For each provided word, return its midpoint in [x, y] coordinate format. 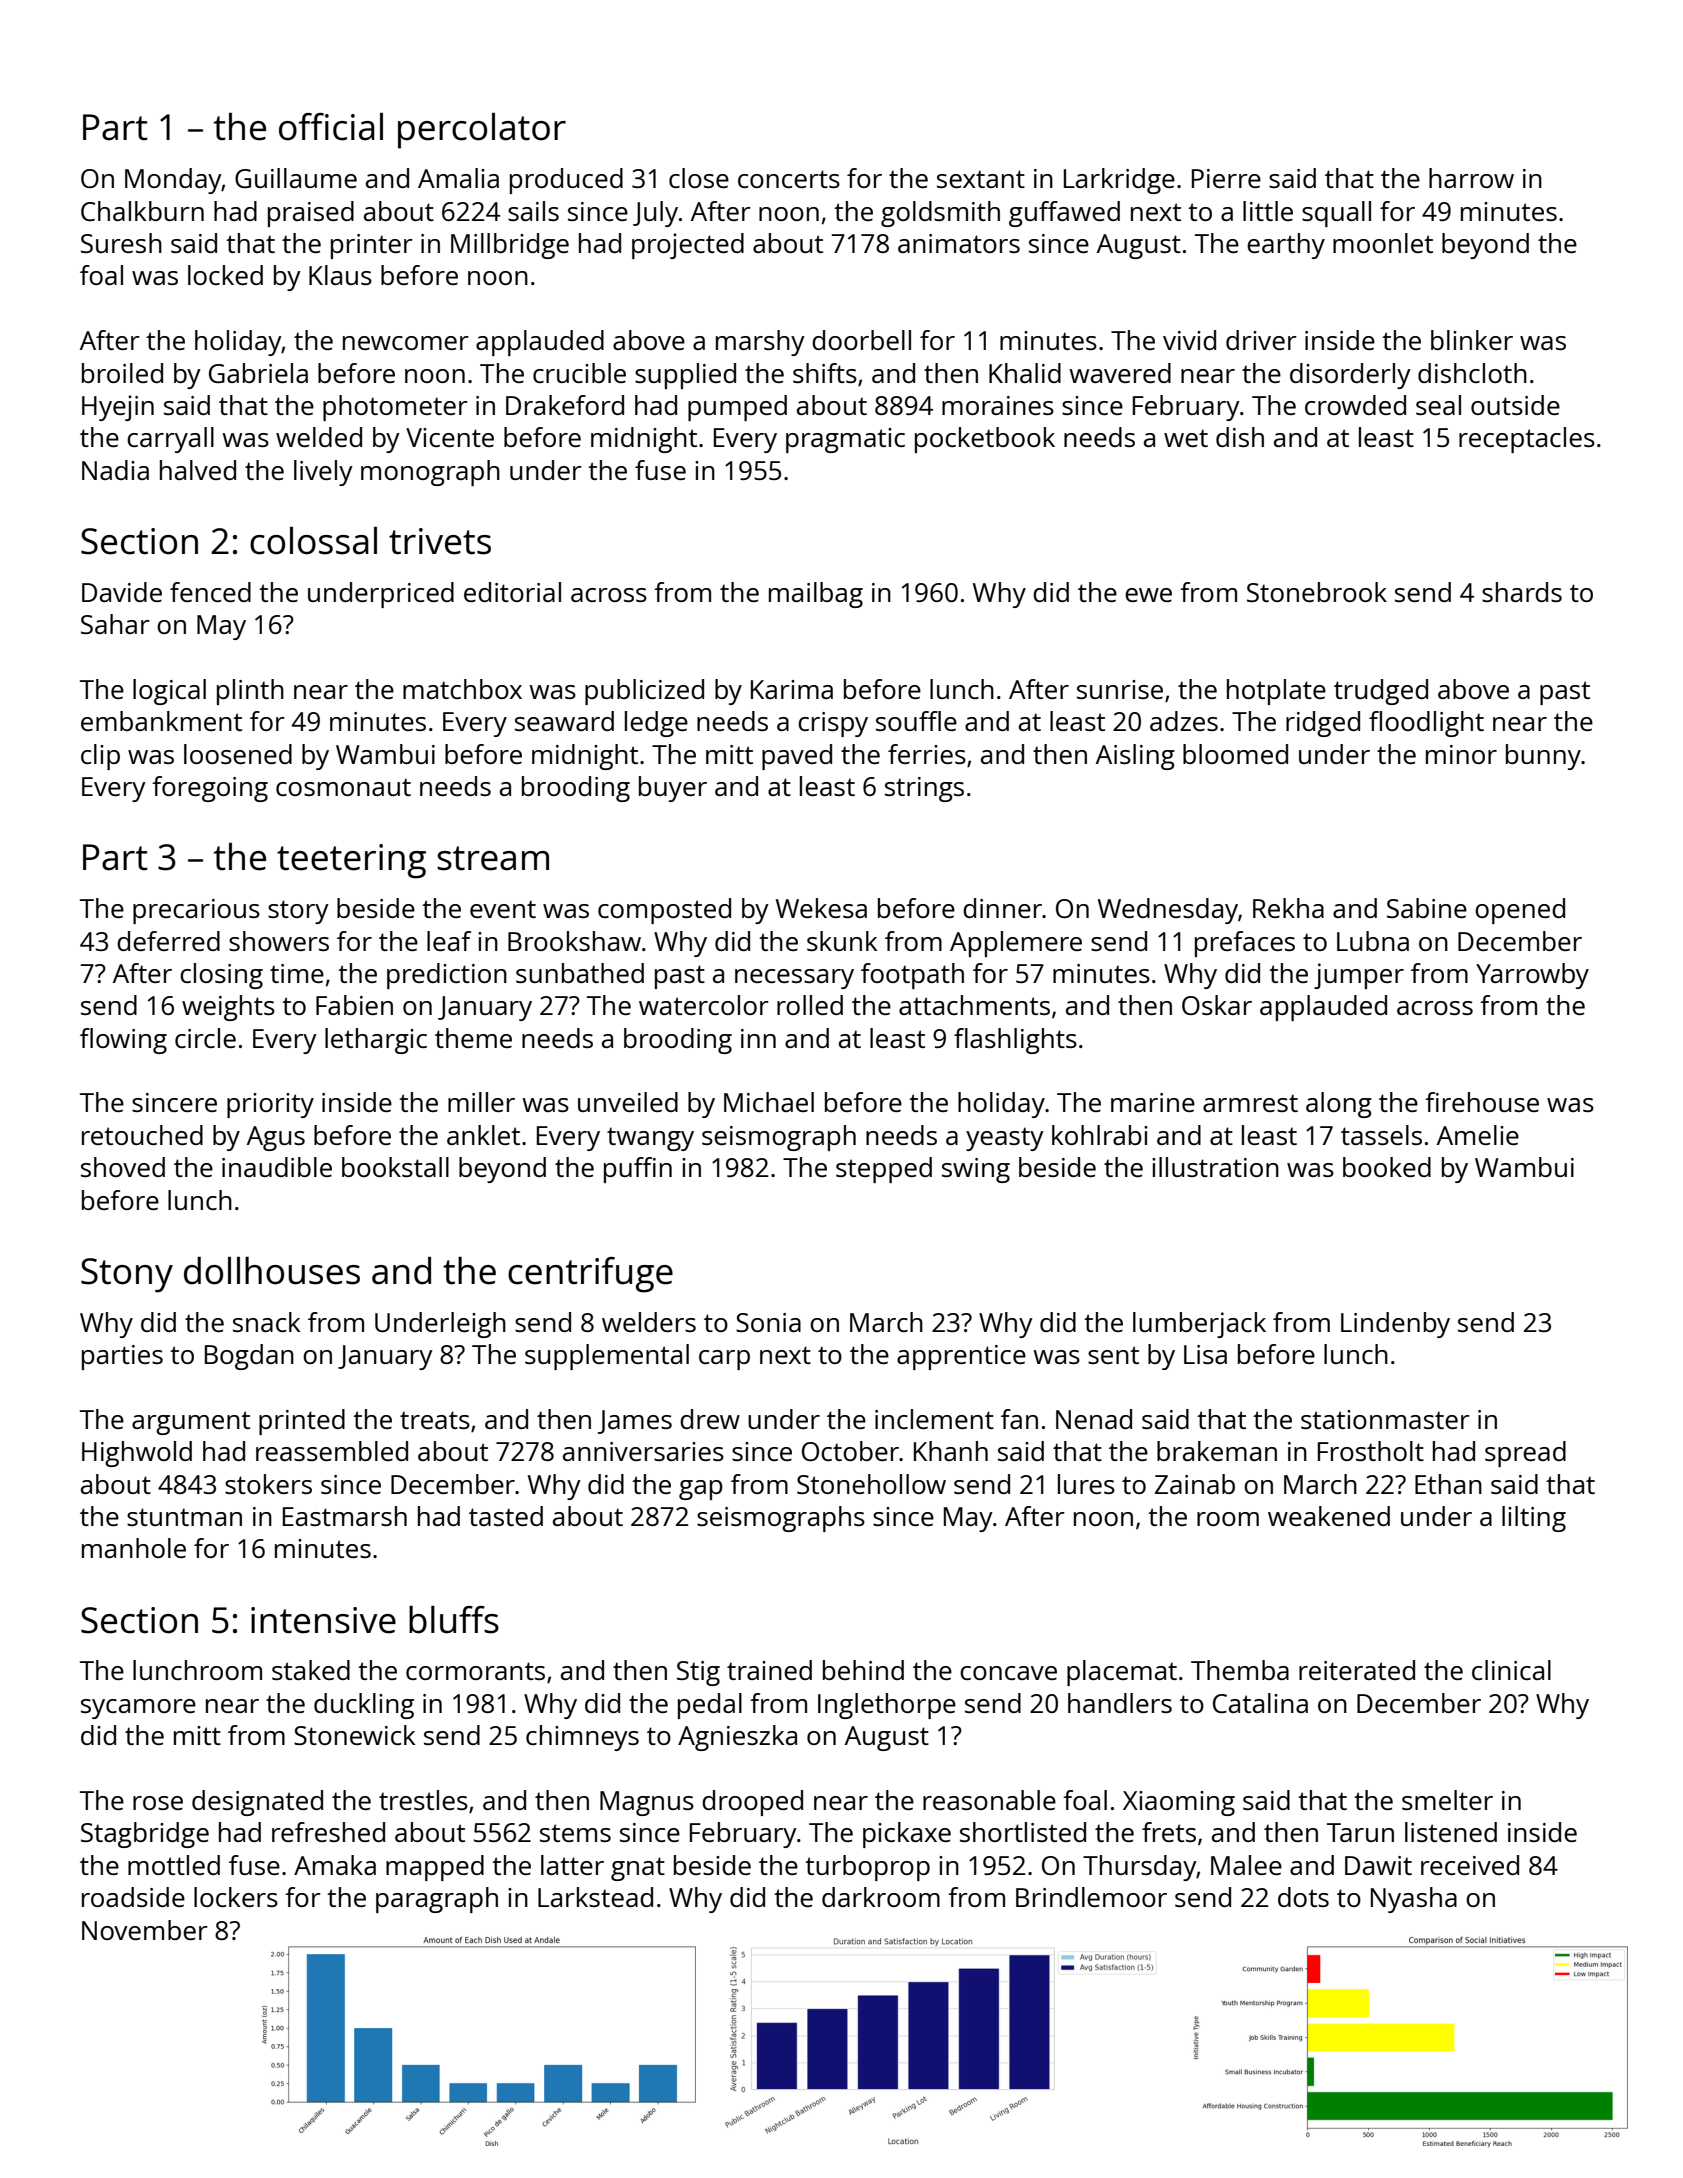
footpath [912, 976]
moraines [998, 405]
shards [1522, 592]
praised [311, 214]
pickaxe [907, 1835]
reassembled [332, 1451]
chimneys [582, 1738]
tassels [1381, 1135]
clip [100, 757]
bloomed [1235, 754]
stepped [884, 1170]
